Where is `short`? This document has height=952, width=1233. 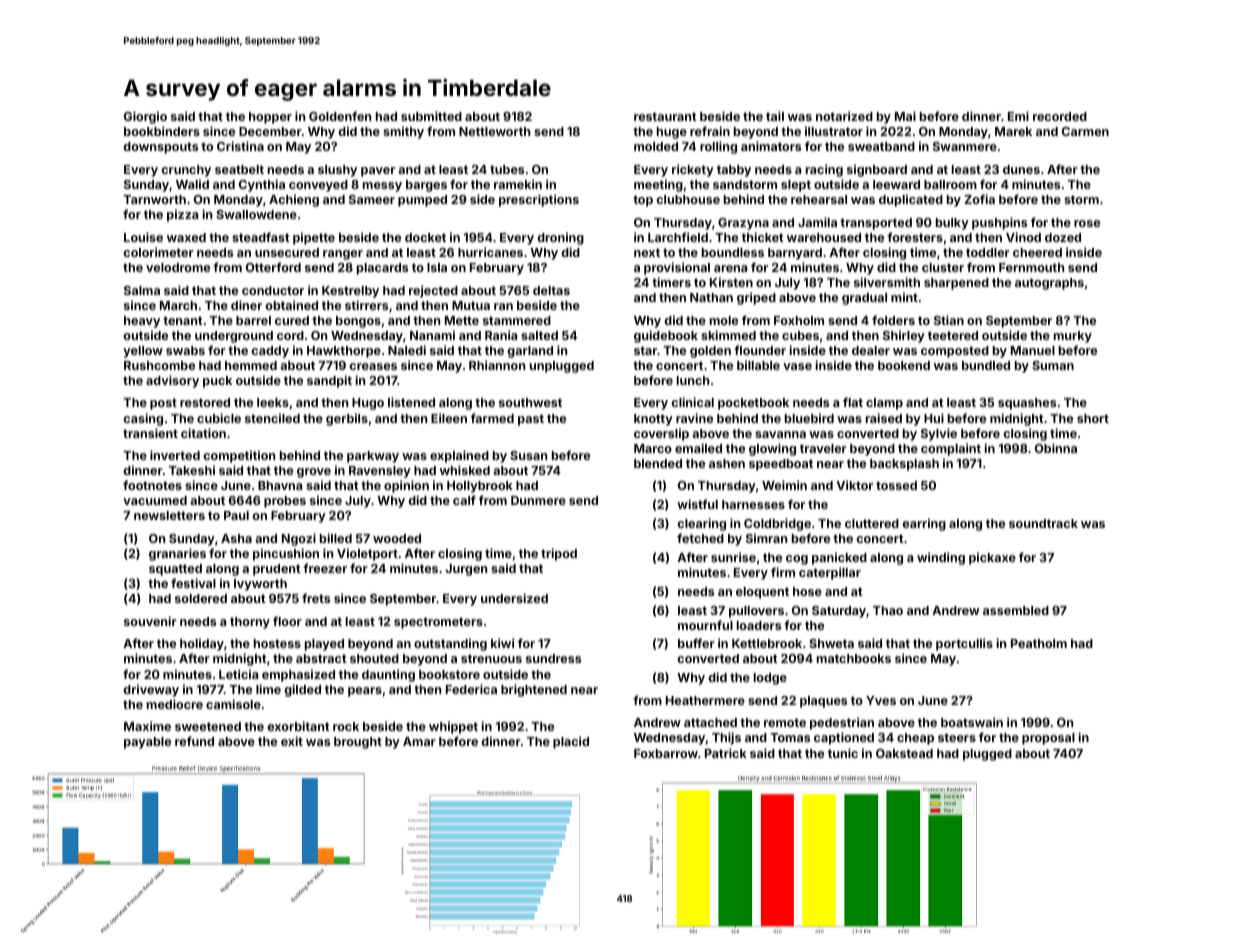 short is located at coordinates (1093, 418).
